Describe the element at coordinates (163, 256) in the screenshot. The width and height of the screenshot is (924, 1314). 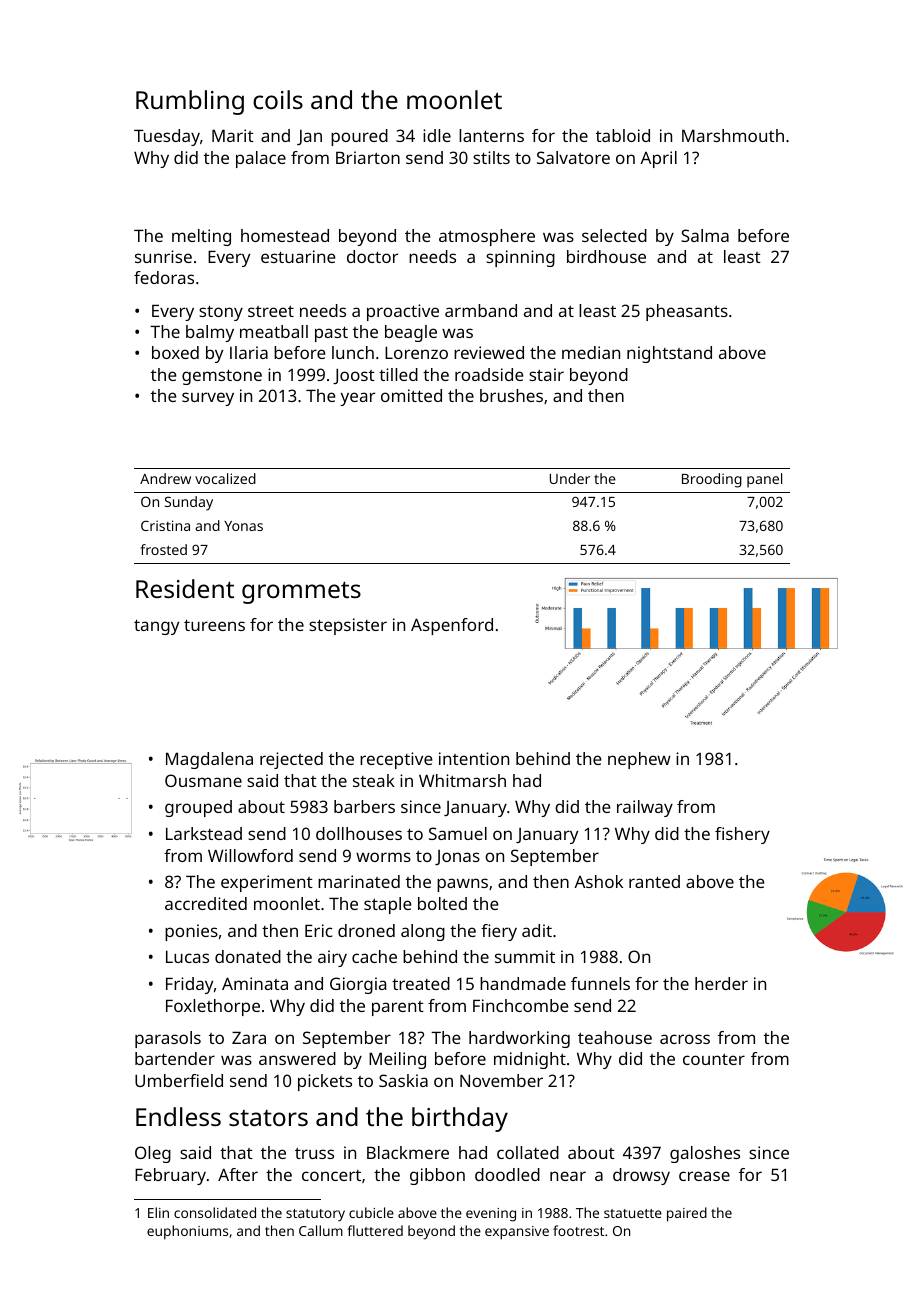
I see `sunrise` at that location.
